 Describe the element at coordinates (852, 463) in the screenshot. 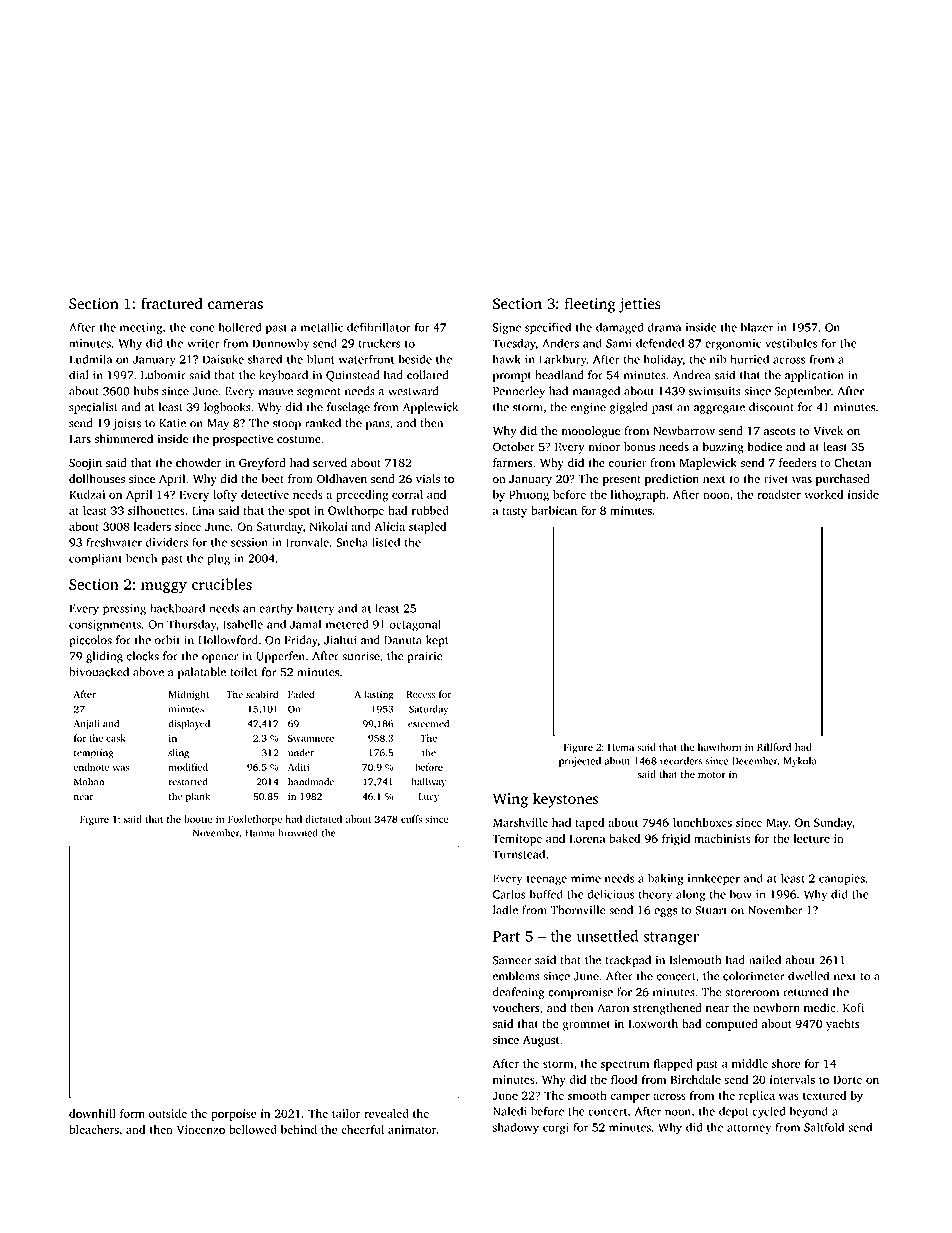

I see `Chetan` at that location.
